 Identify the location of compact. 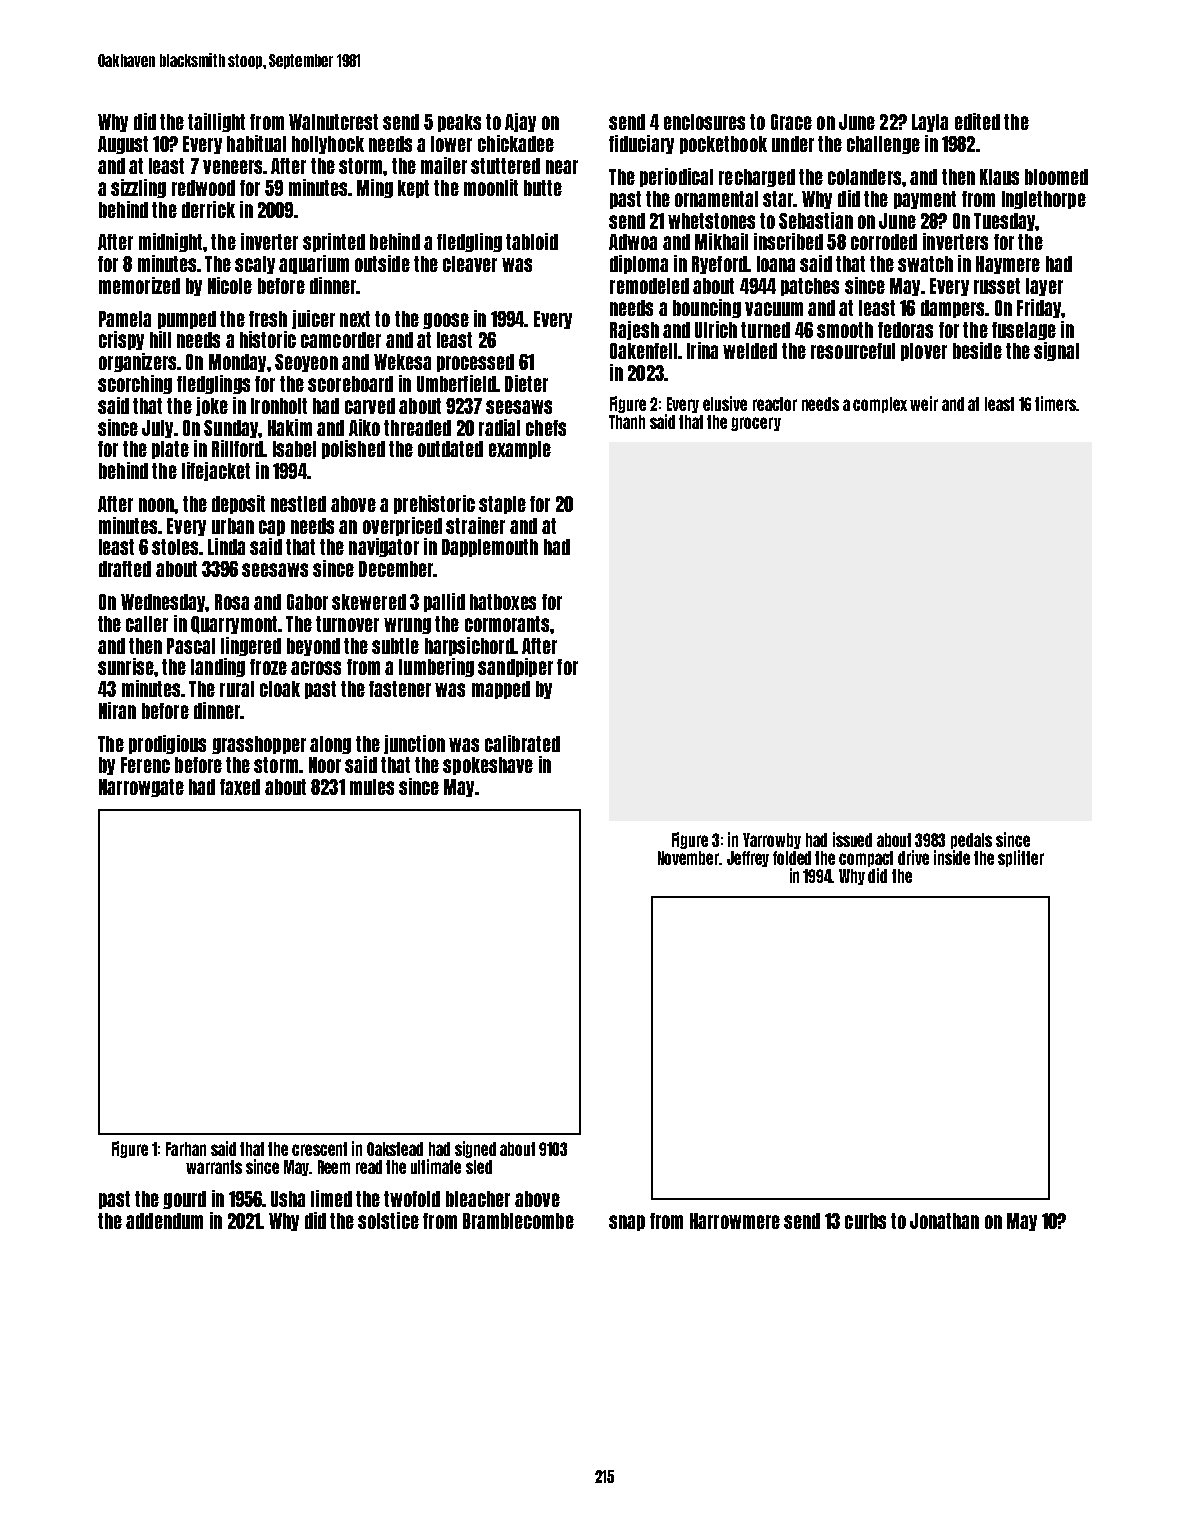
(866, 859).
